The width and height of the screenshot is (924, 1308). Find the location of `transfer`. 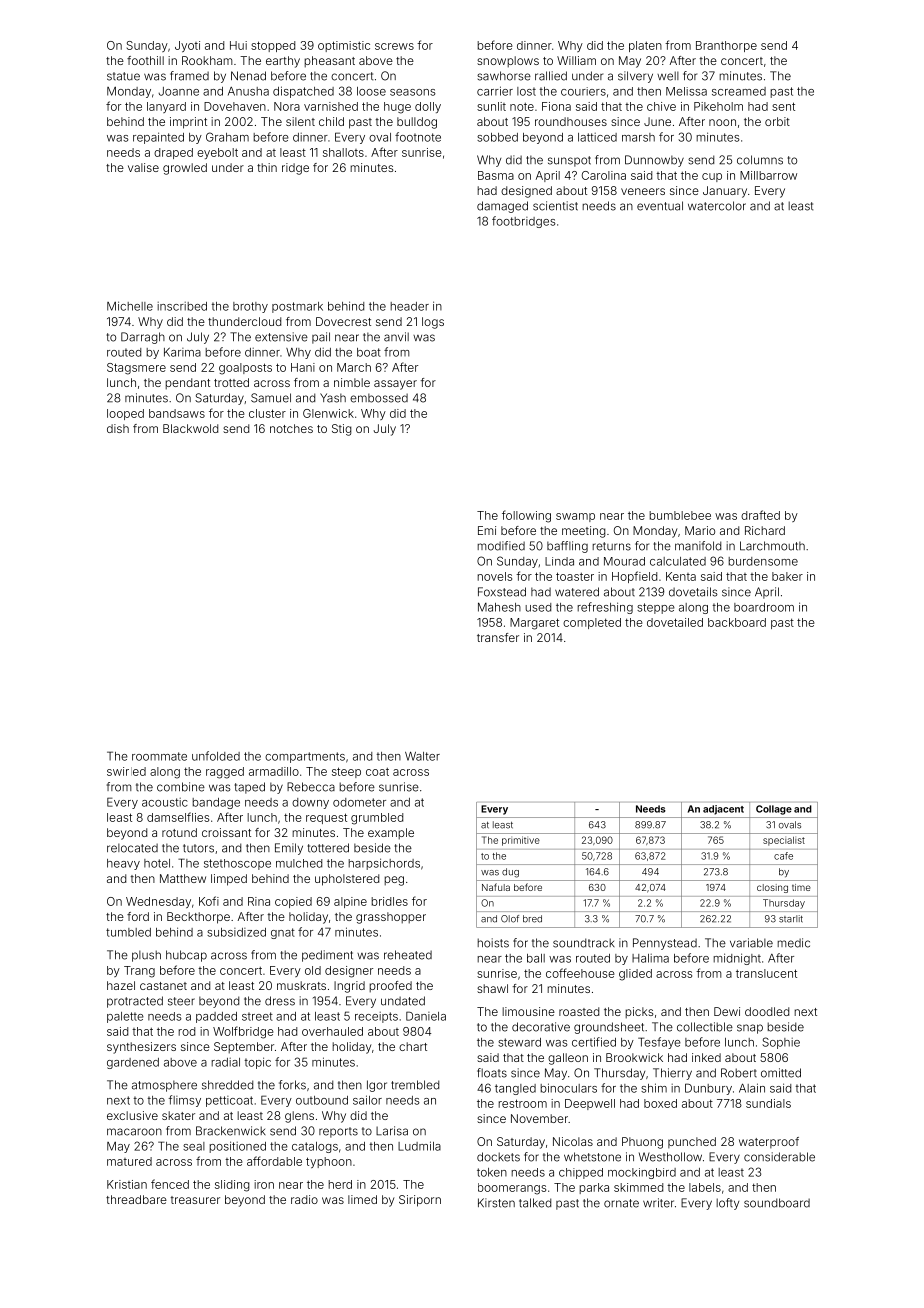

transfer is located at coordinates (498, 637).
